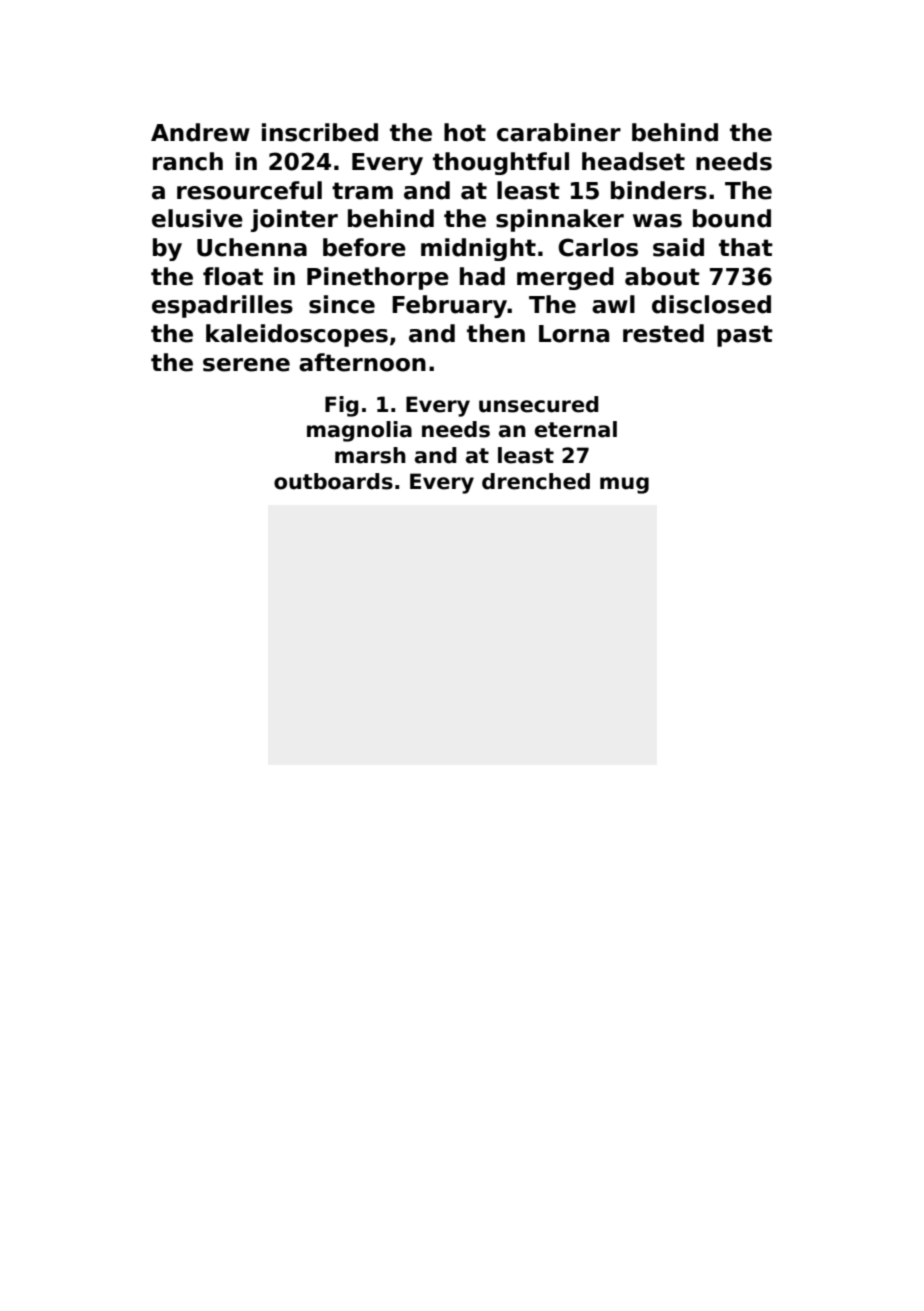 The width and height of the screenshot is (924, 1311). What do you see at coordinates (342, 304) in the screenshot?
I see `since` at bounding box center [342, 304].
